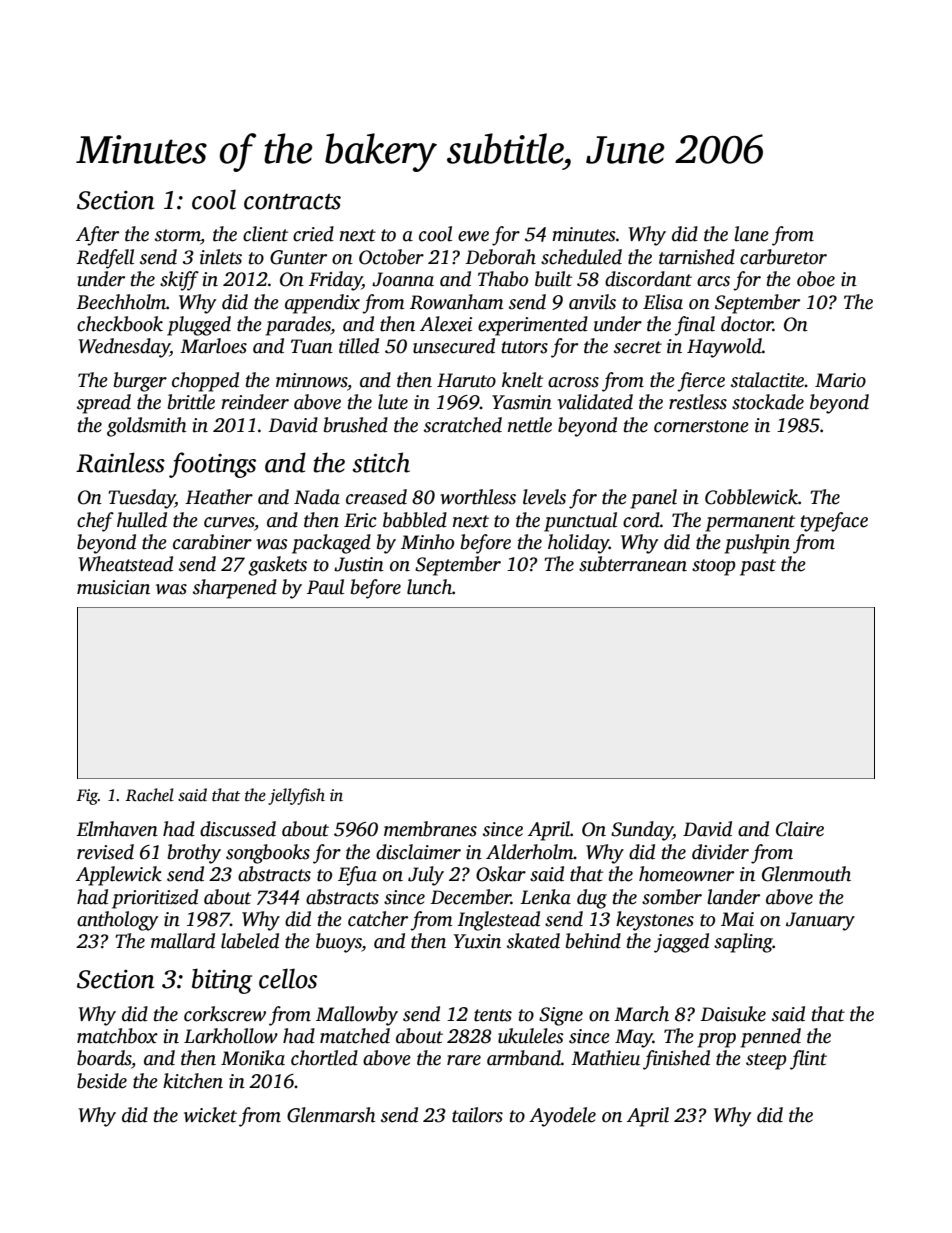 The width and height of the screenshot is (952, 1233). Describe the element at coordinates (530, 852) in the screenshot. I see `Alderholm` at that location.
